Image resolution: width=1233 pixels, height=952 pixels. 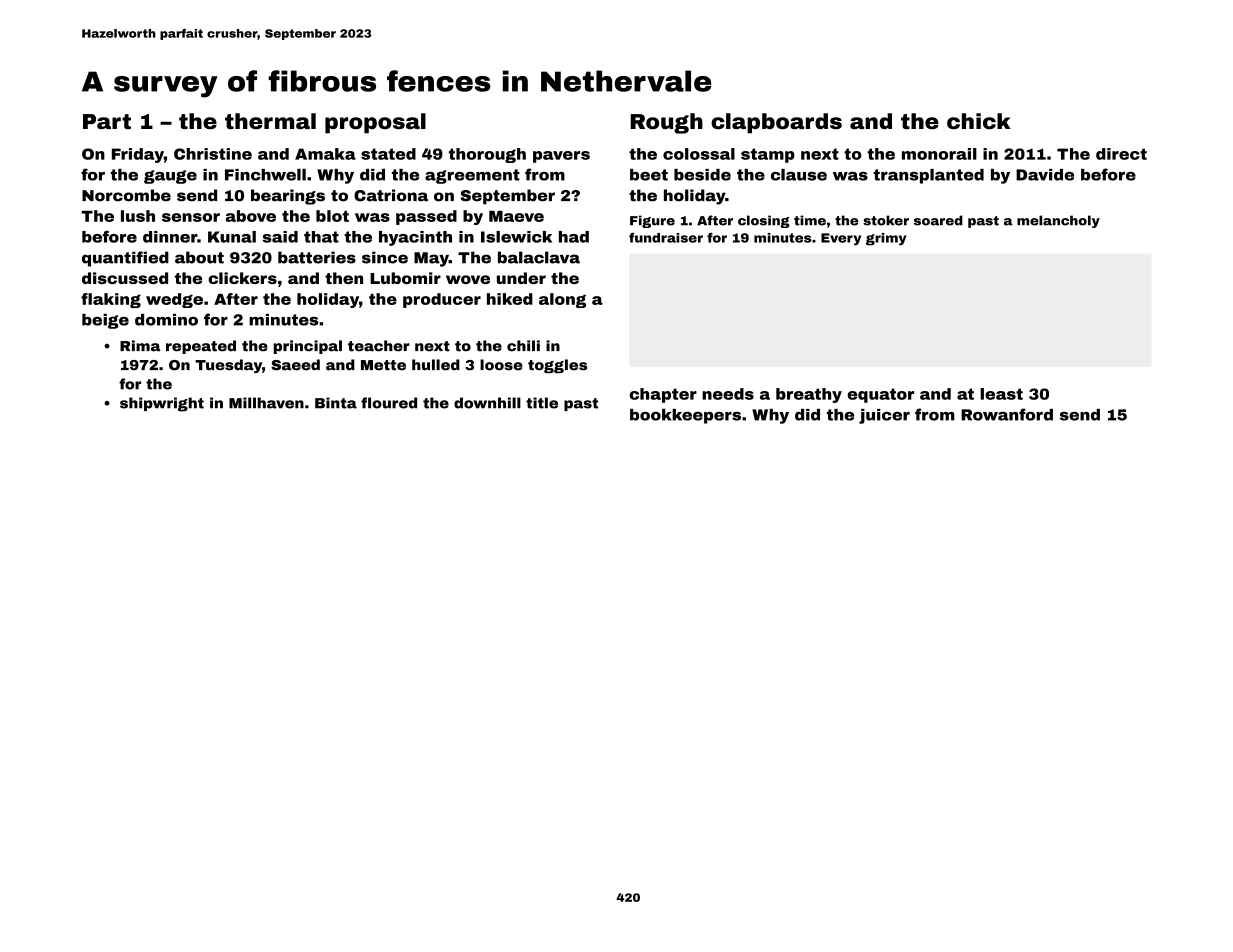 I want to click on needs, so click(x=728, y=394).
